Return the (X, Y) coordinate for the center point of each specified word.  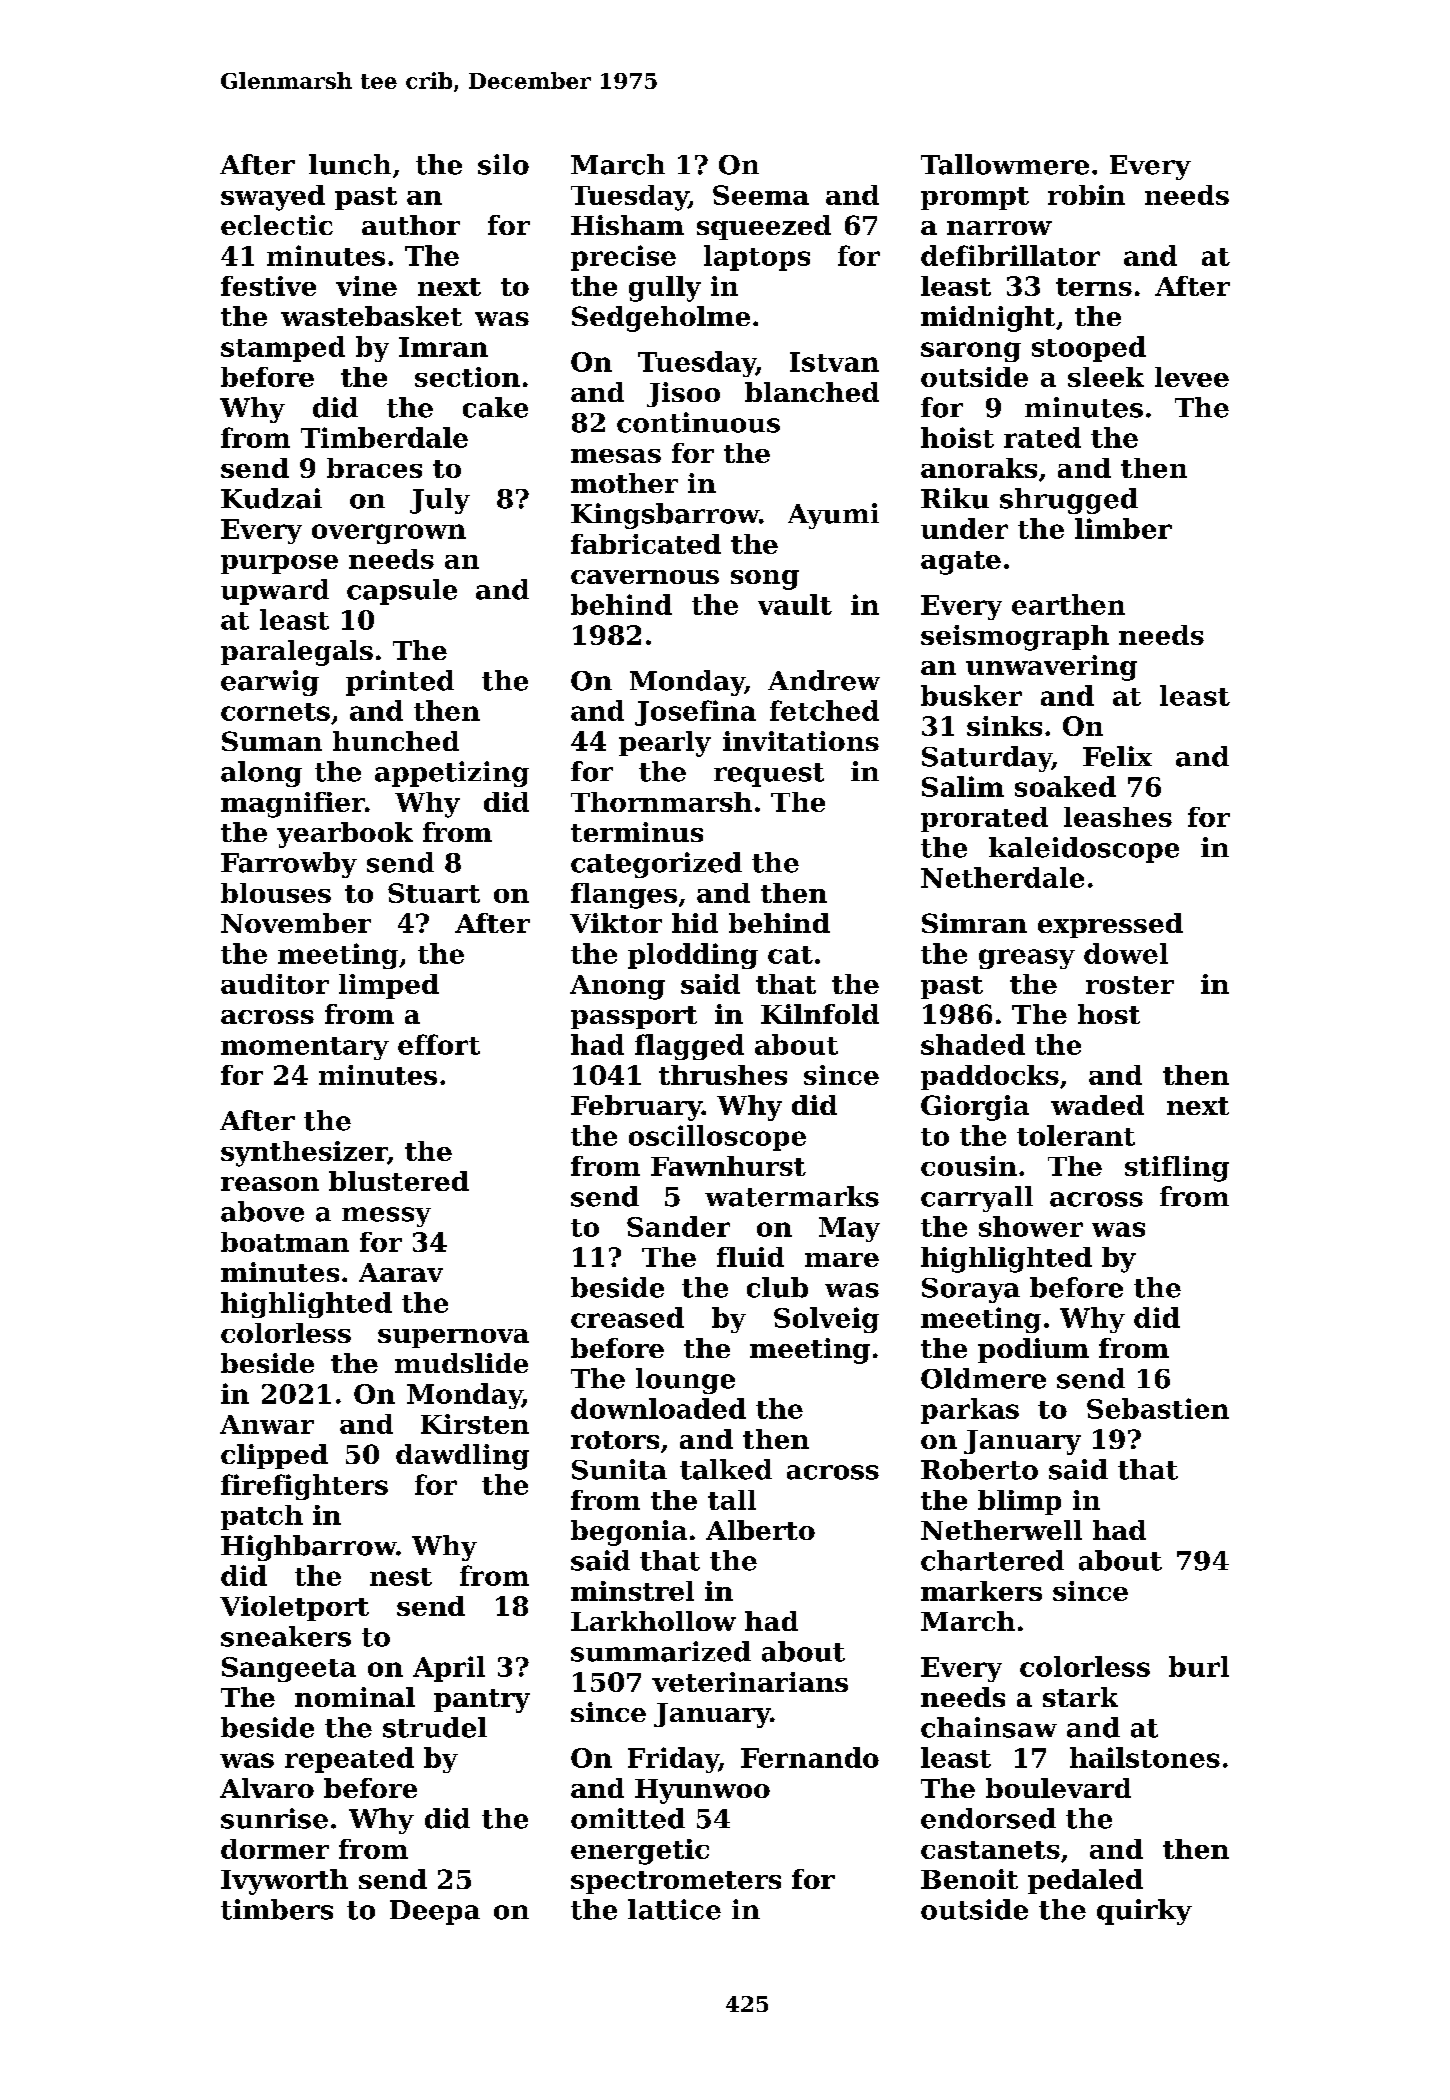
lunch (350, 164)
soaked (1065, 786)
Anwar (267, 1424)
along (261, 774)
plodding (693, 956)
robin (1086, 195)
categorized (656, 865)
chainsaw (989, 1727)
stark (1080, 1697)
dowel (1126, 953)
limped (389, 986)
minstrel (632, 1591)
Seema (761, 195)
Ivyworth (284, 1882)
